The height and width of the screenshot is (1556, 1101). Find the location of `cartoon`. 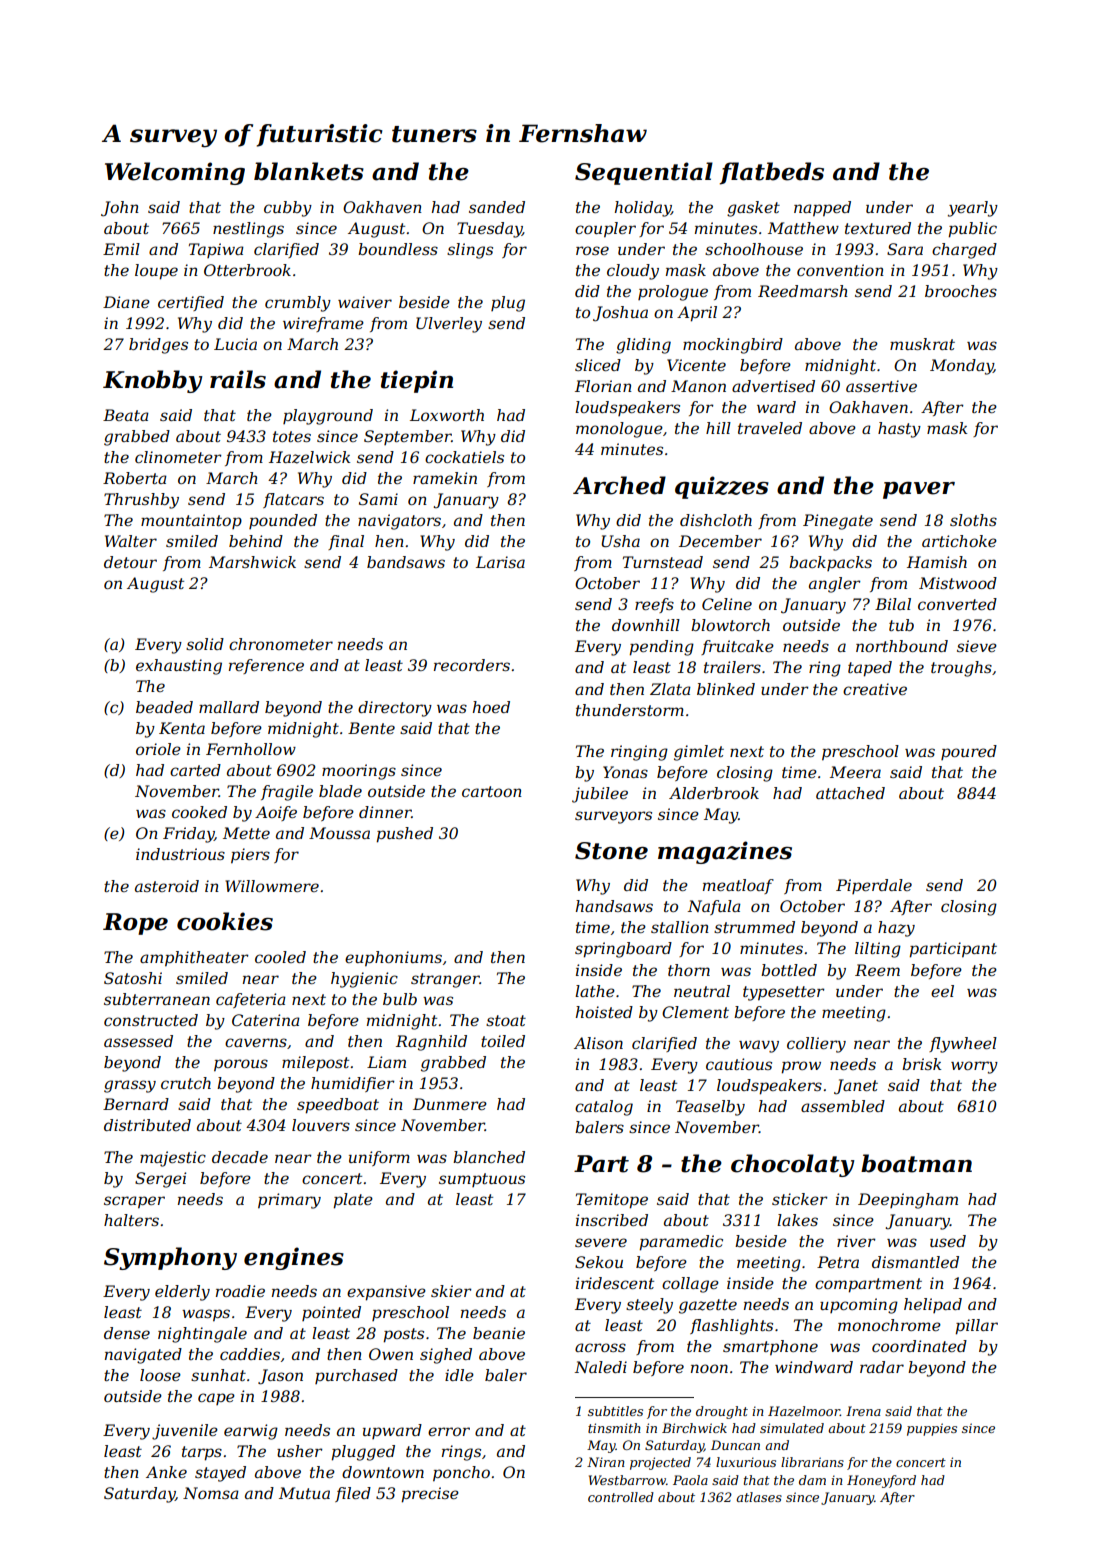

cartoon is located at coordinates (492, 791).
